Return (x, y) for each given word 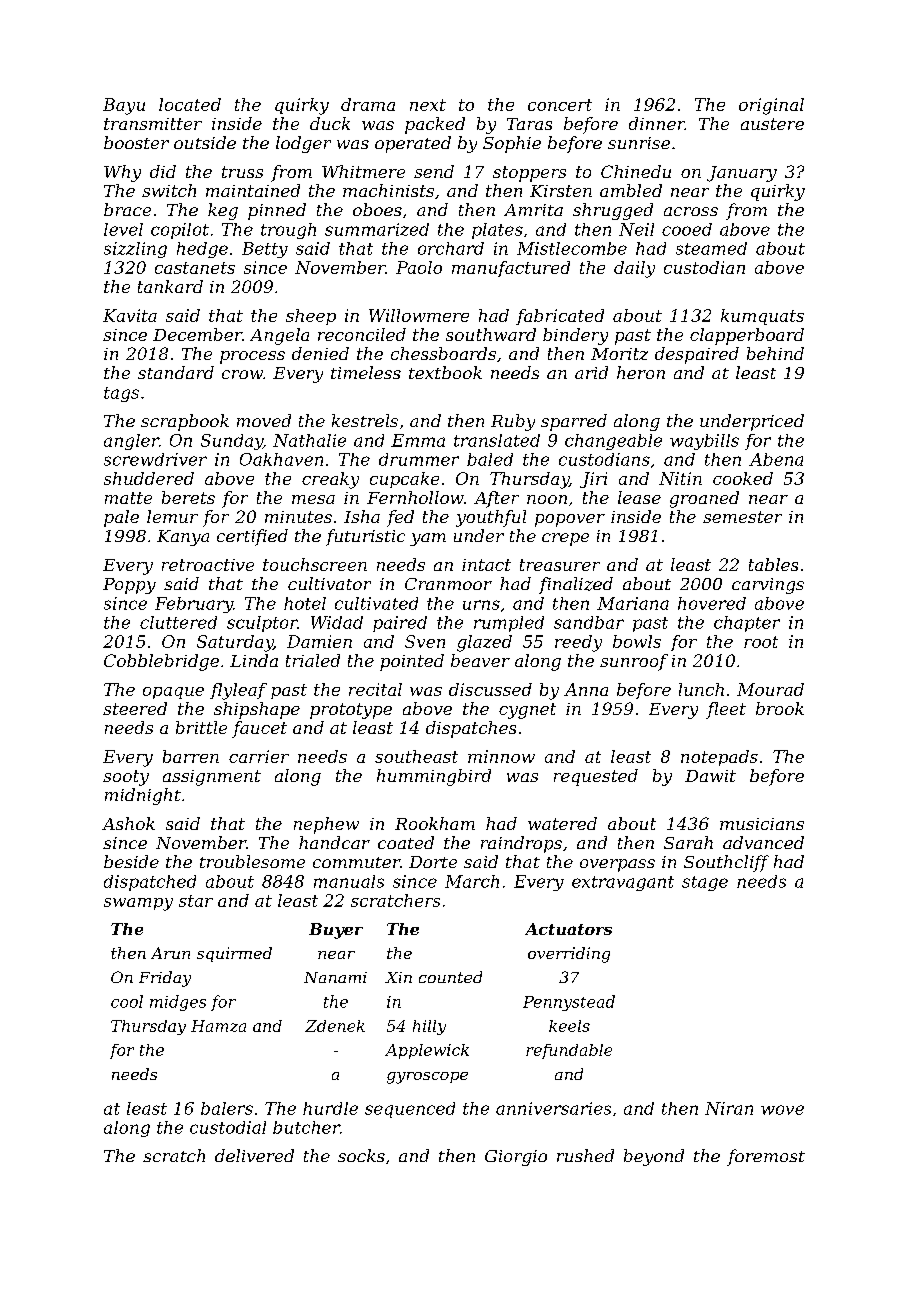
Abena (776, 459)
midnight (143, 796)
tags (121, 394)
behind (775, 353)
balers (227, 1108)
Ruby (513, 422)
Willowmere (419, 315)
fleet (726, 710)
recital (375, 689)
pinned (277, 211)
